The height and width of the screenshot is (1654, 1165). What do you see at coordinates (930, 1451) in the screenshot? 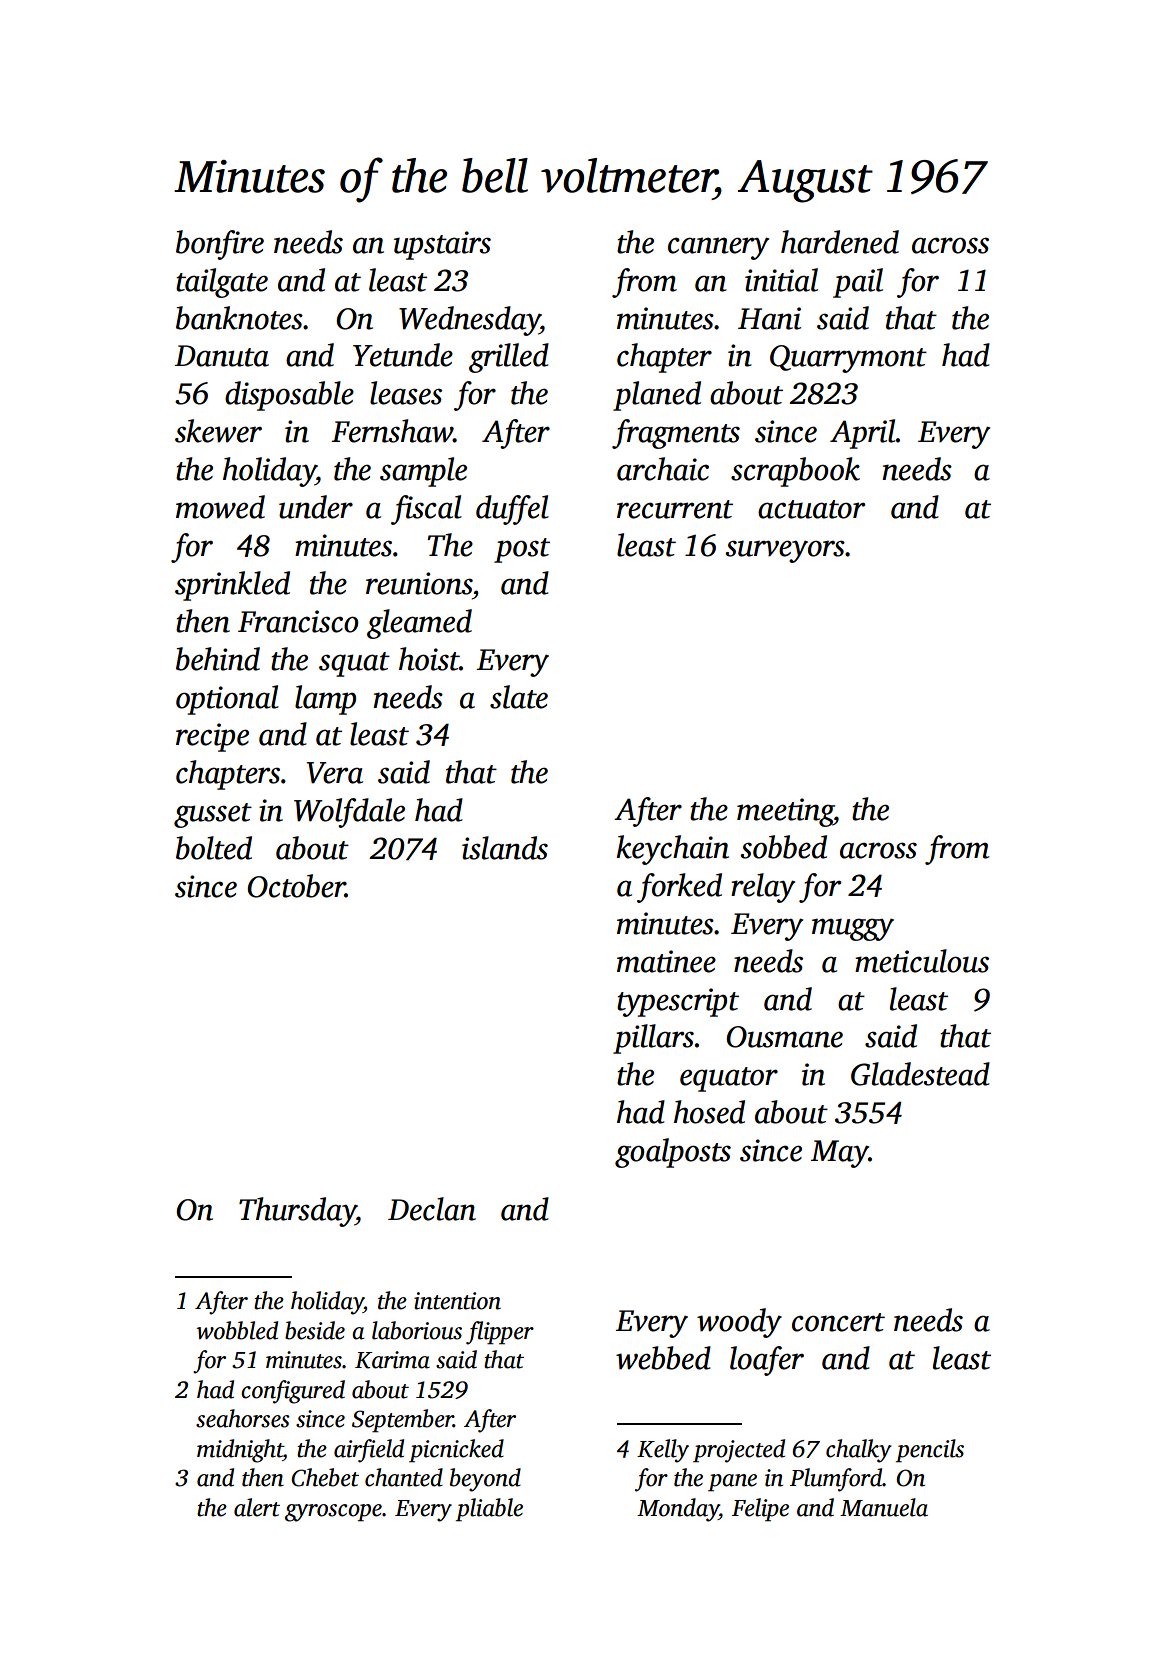
I see `pencils` at bounding box center [930, 1451].
